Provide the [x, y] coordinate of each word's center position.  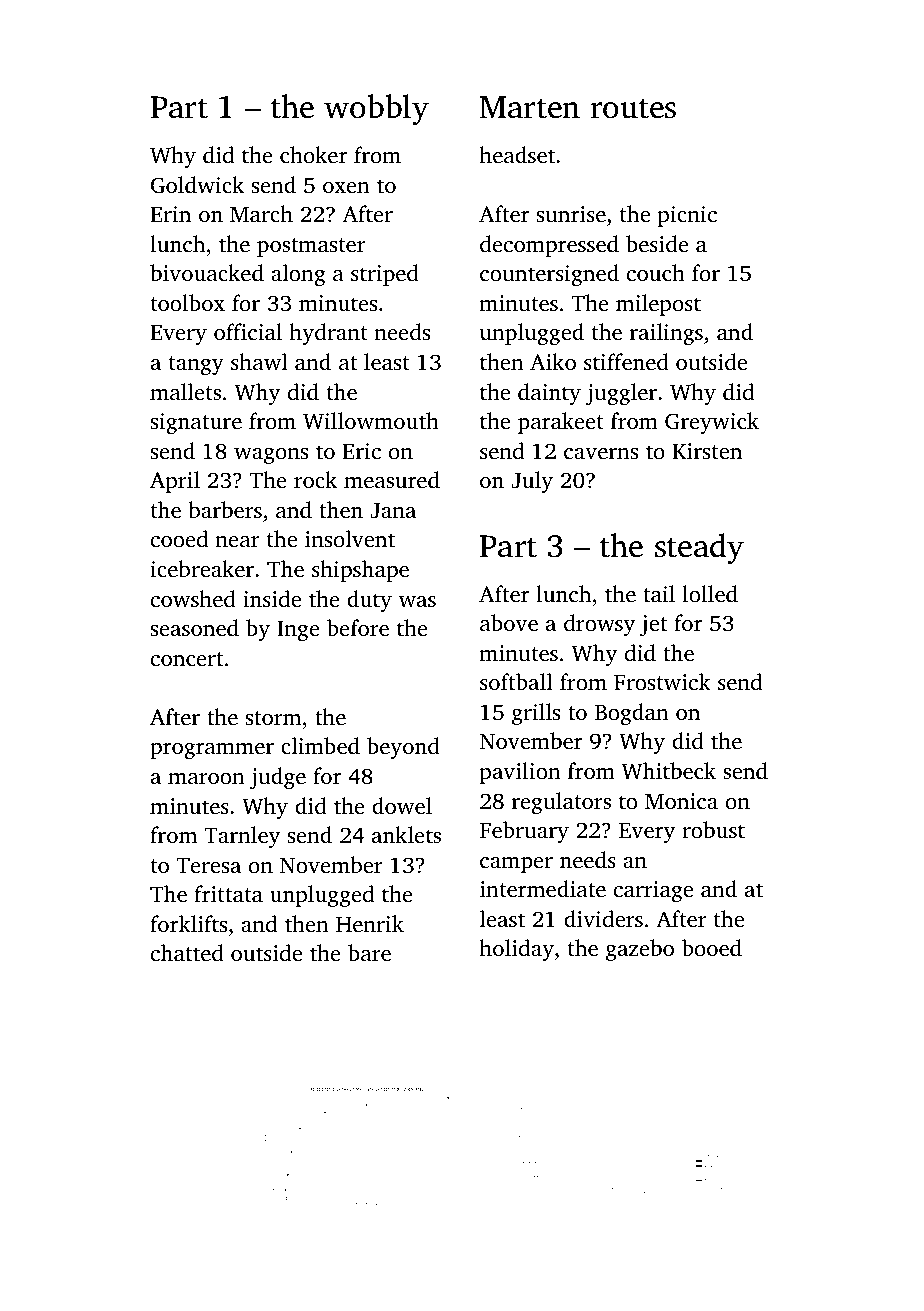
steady [699, 549]
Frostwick [662, 681]
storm [273, 718]
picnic [687, 216]
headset [517, 155]
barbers [225, 510]
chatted [187, 953]
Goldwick [197, 185]
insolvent [350, 538]
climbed [320, 746]
